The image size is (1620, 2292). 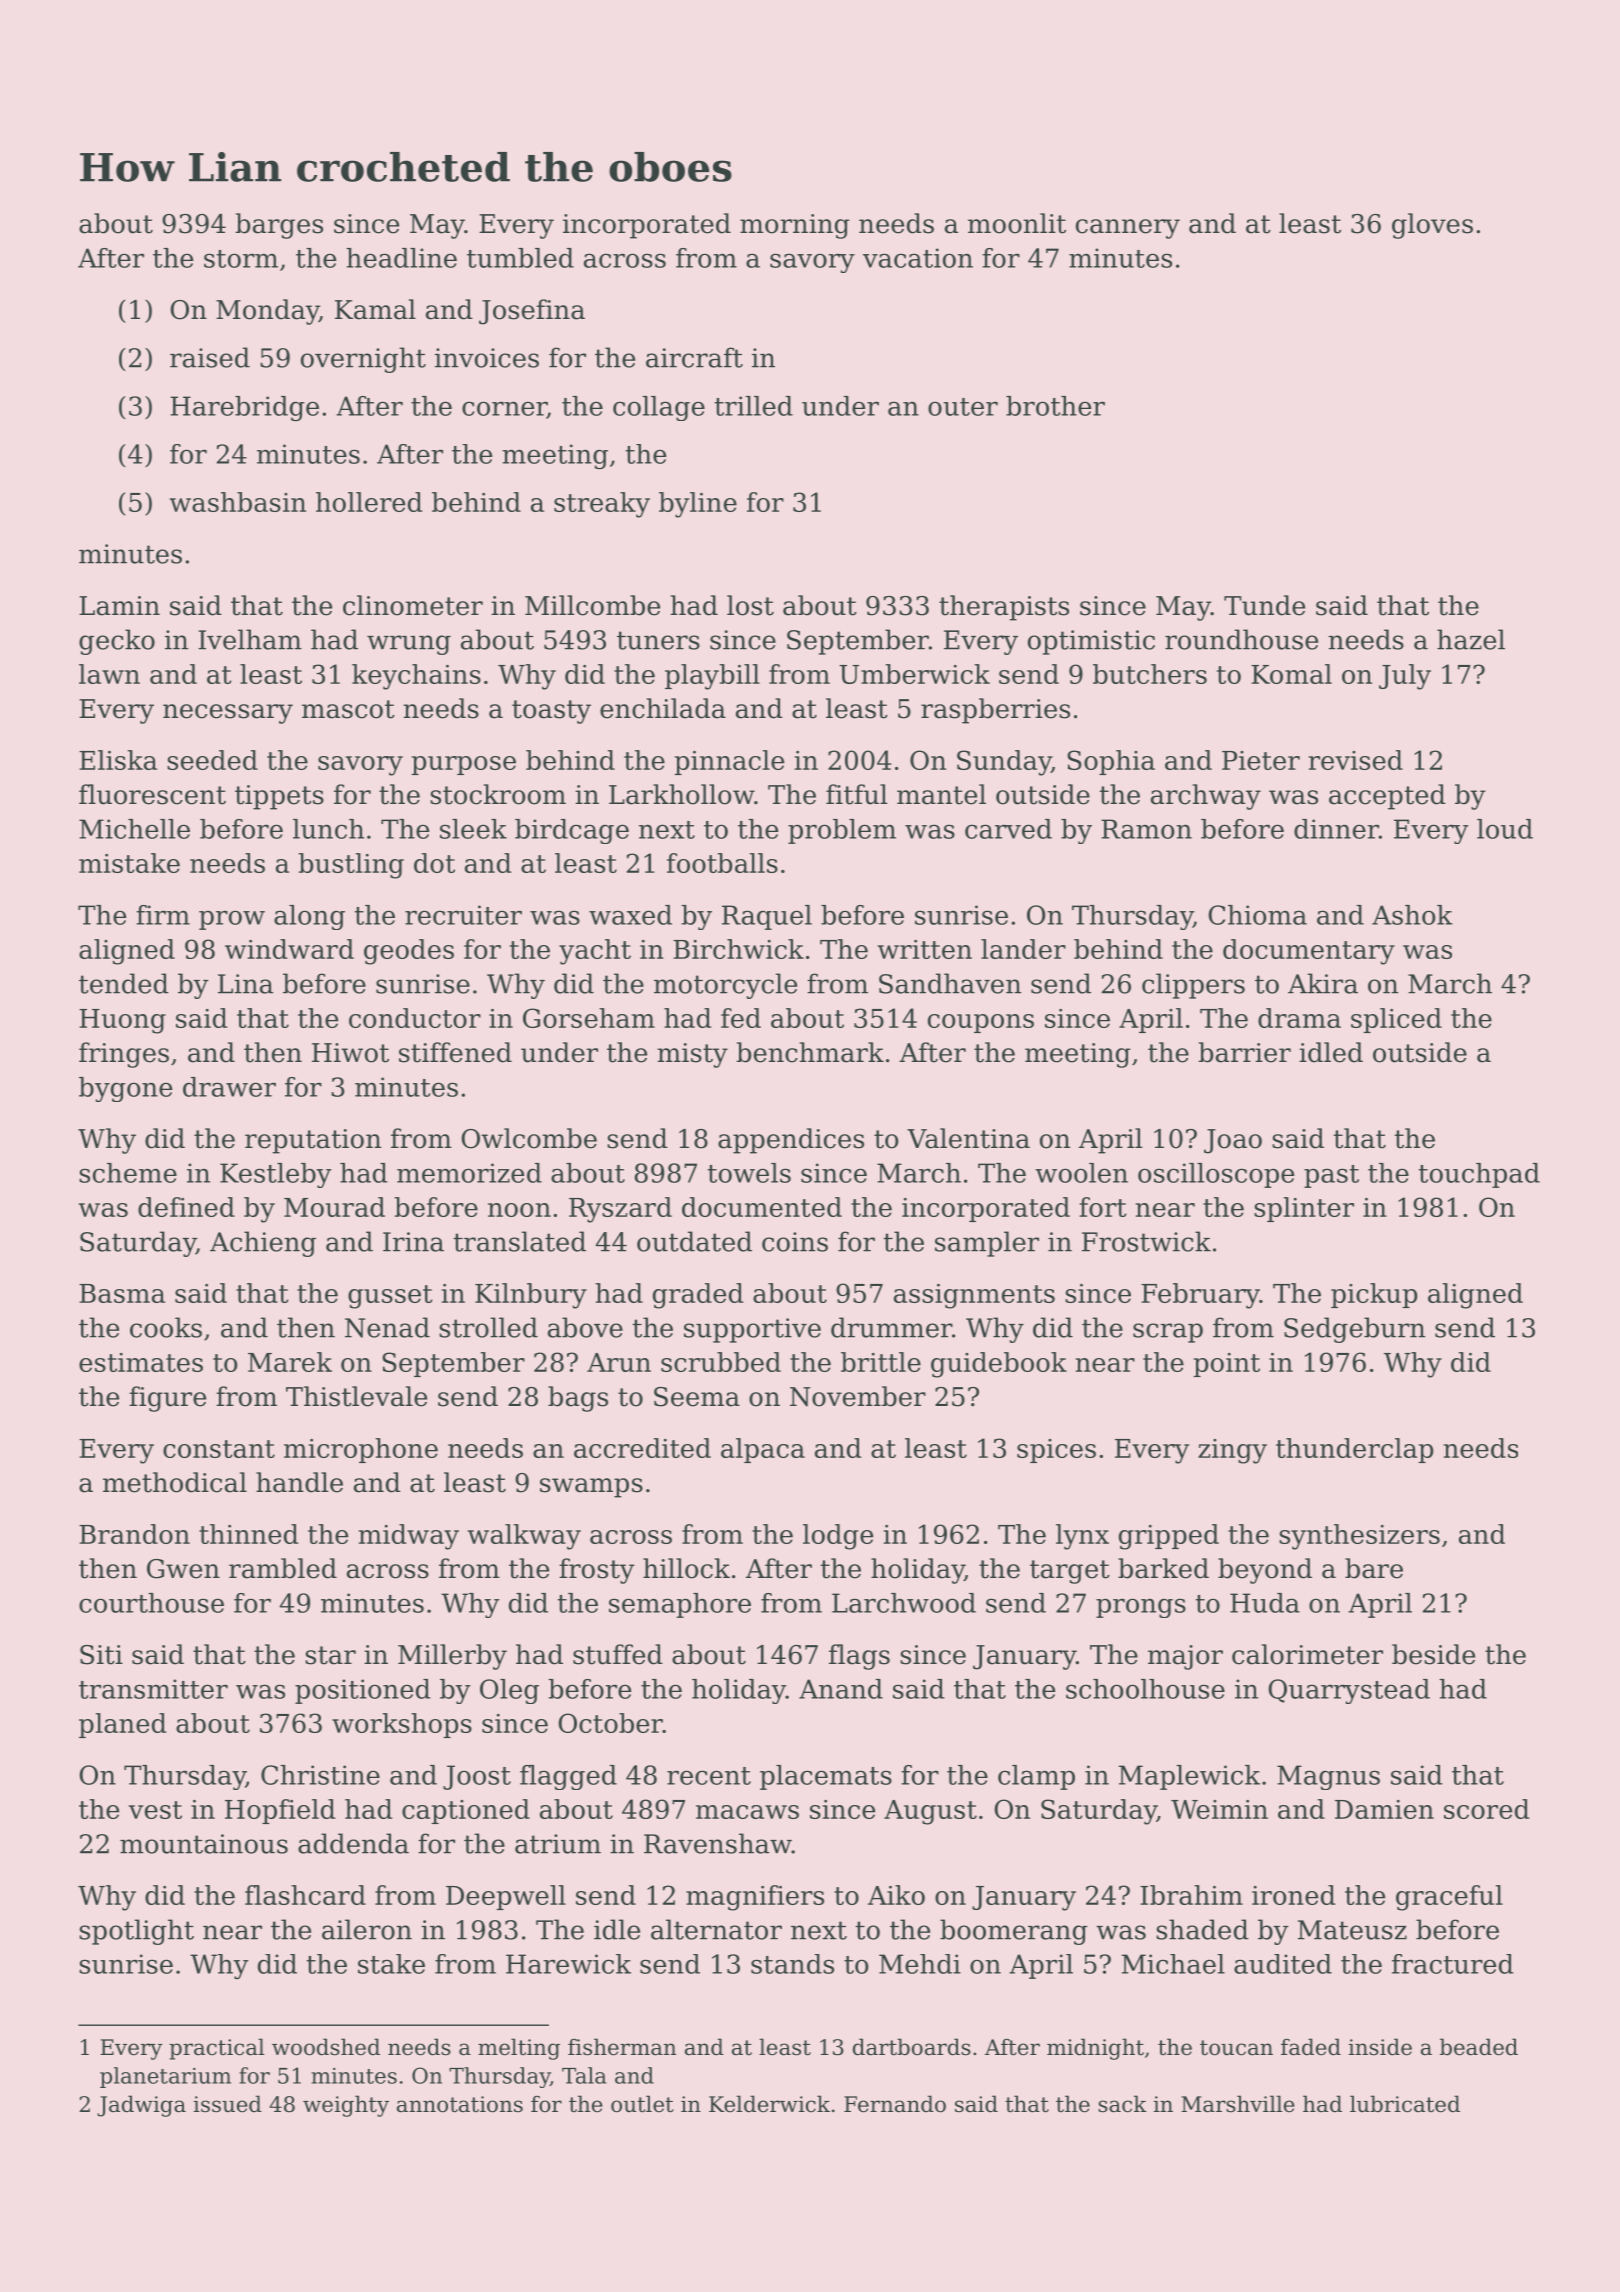 I want to click on planetarium, so click(x=165, y=2077).
